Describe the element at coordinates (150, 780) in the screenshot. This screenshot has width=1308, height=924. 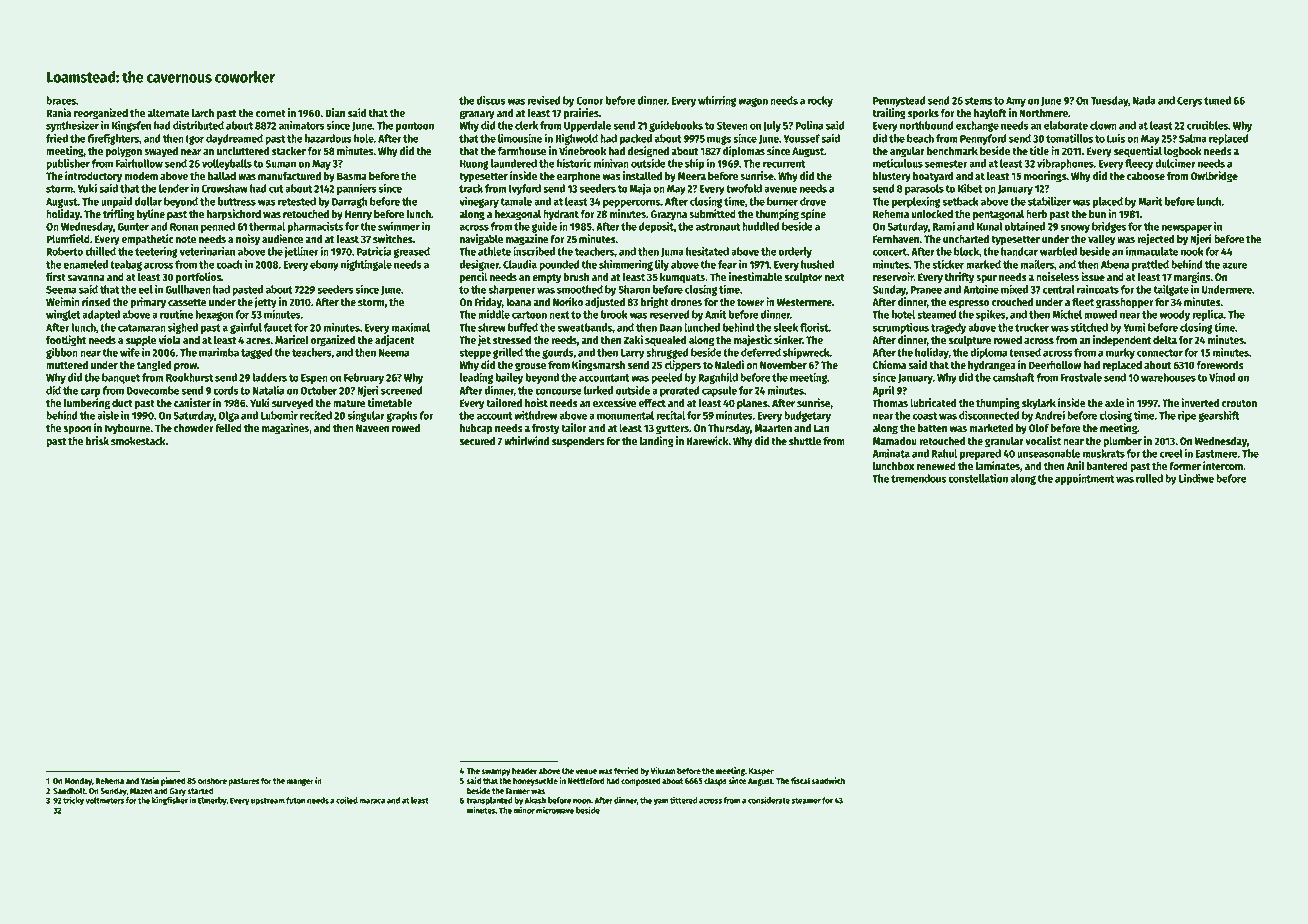
I see `Yasin` at that location.
